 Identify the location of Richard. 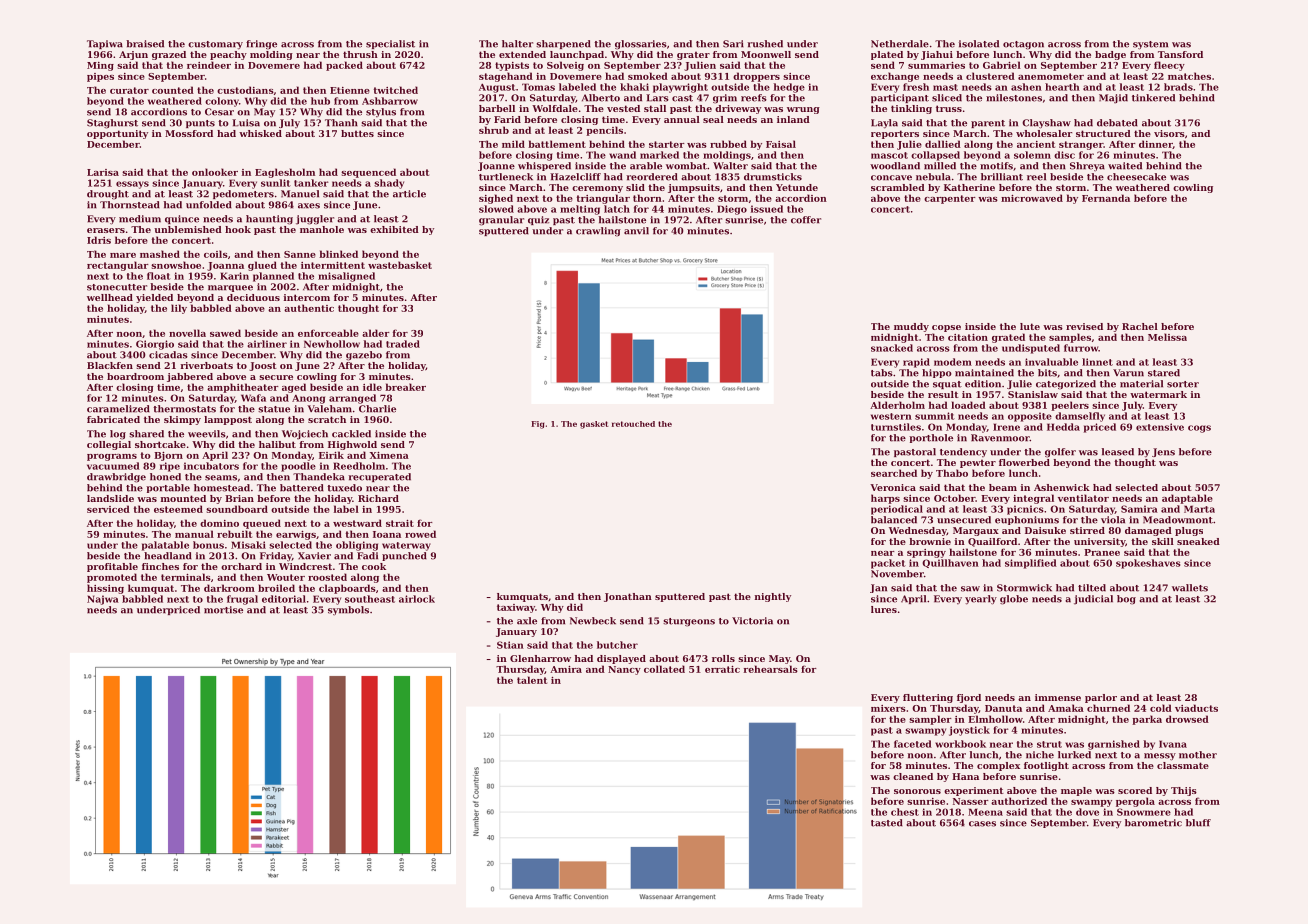
(378, 498).
